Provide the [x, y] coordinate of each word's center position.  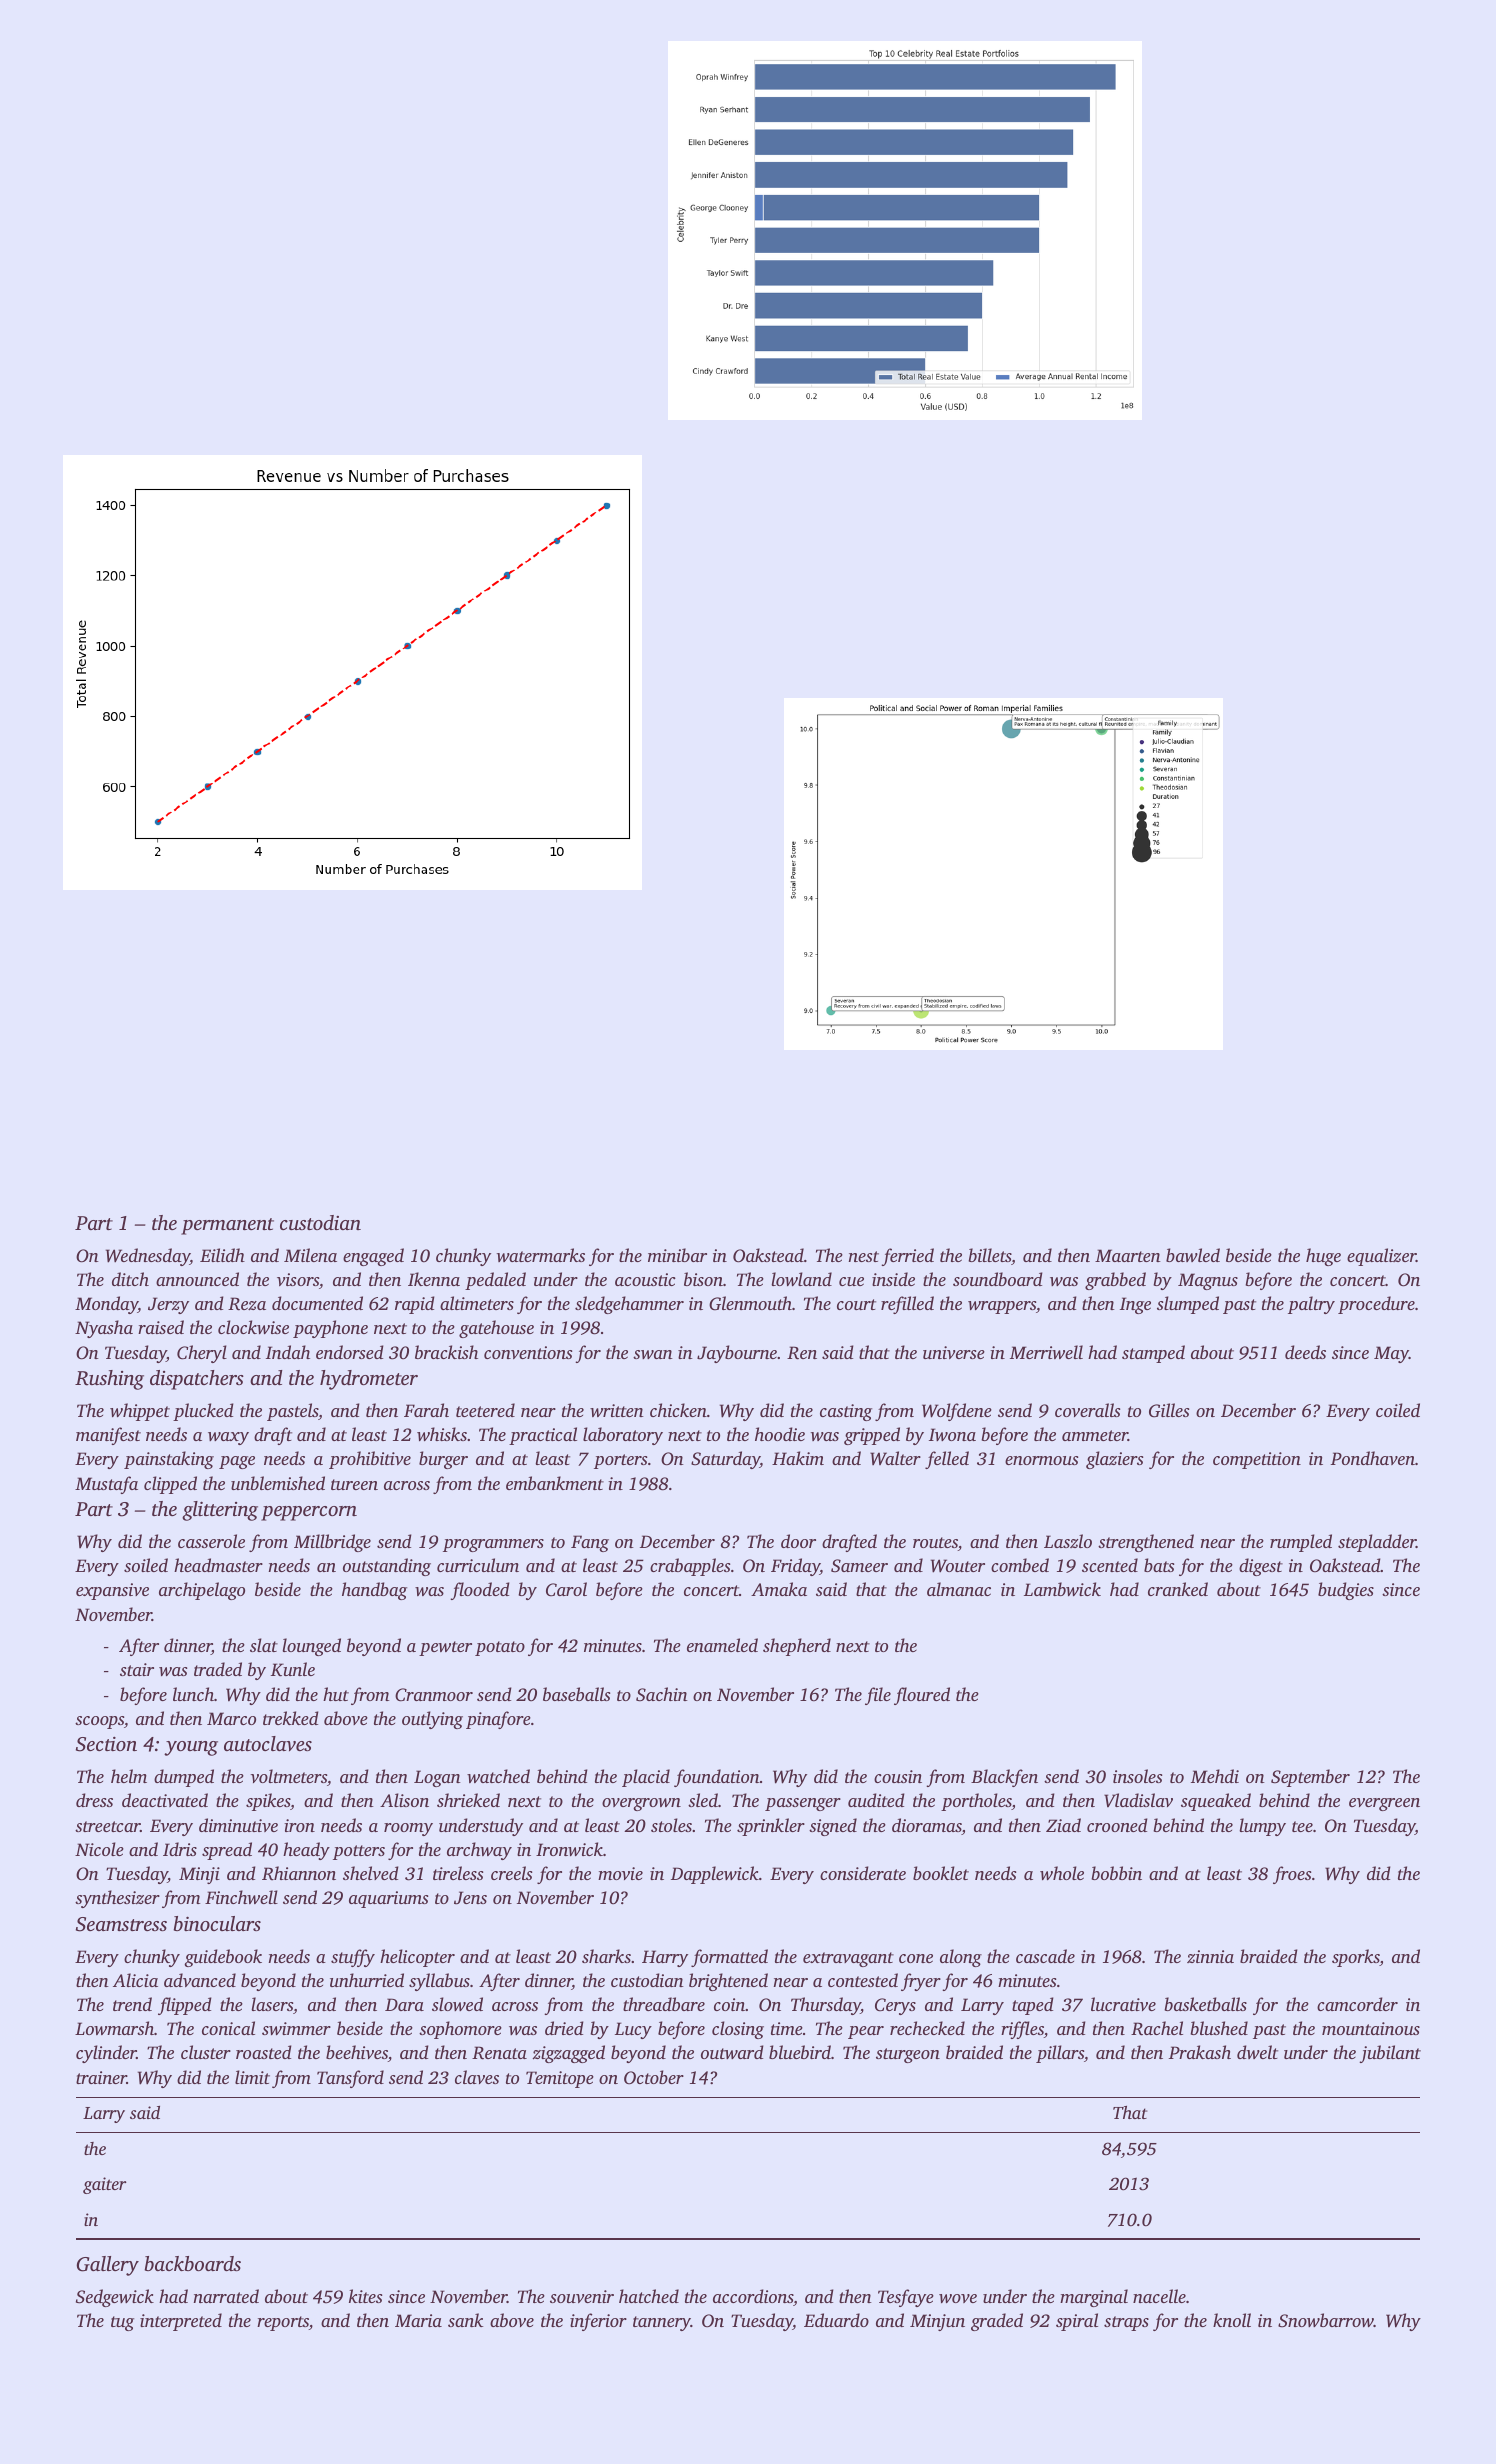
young [191, 1748]
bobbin [1116, 1873]
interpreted [181, 2322]
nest [864, 1256]
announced [197, 1279]
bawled [1193, 1255]
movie [620, 1873]
